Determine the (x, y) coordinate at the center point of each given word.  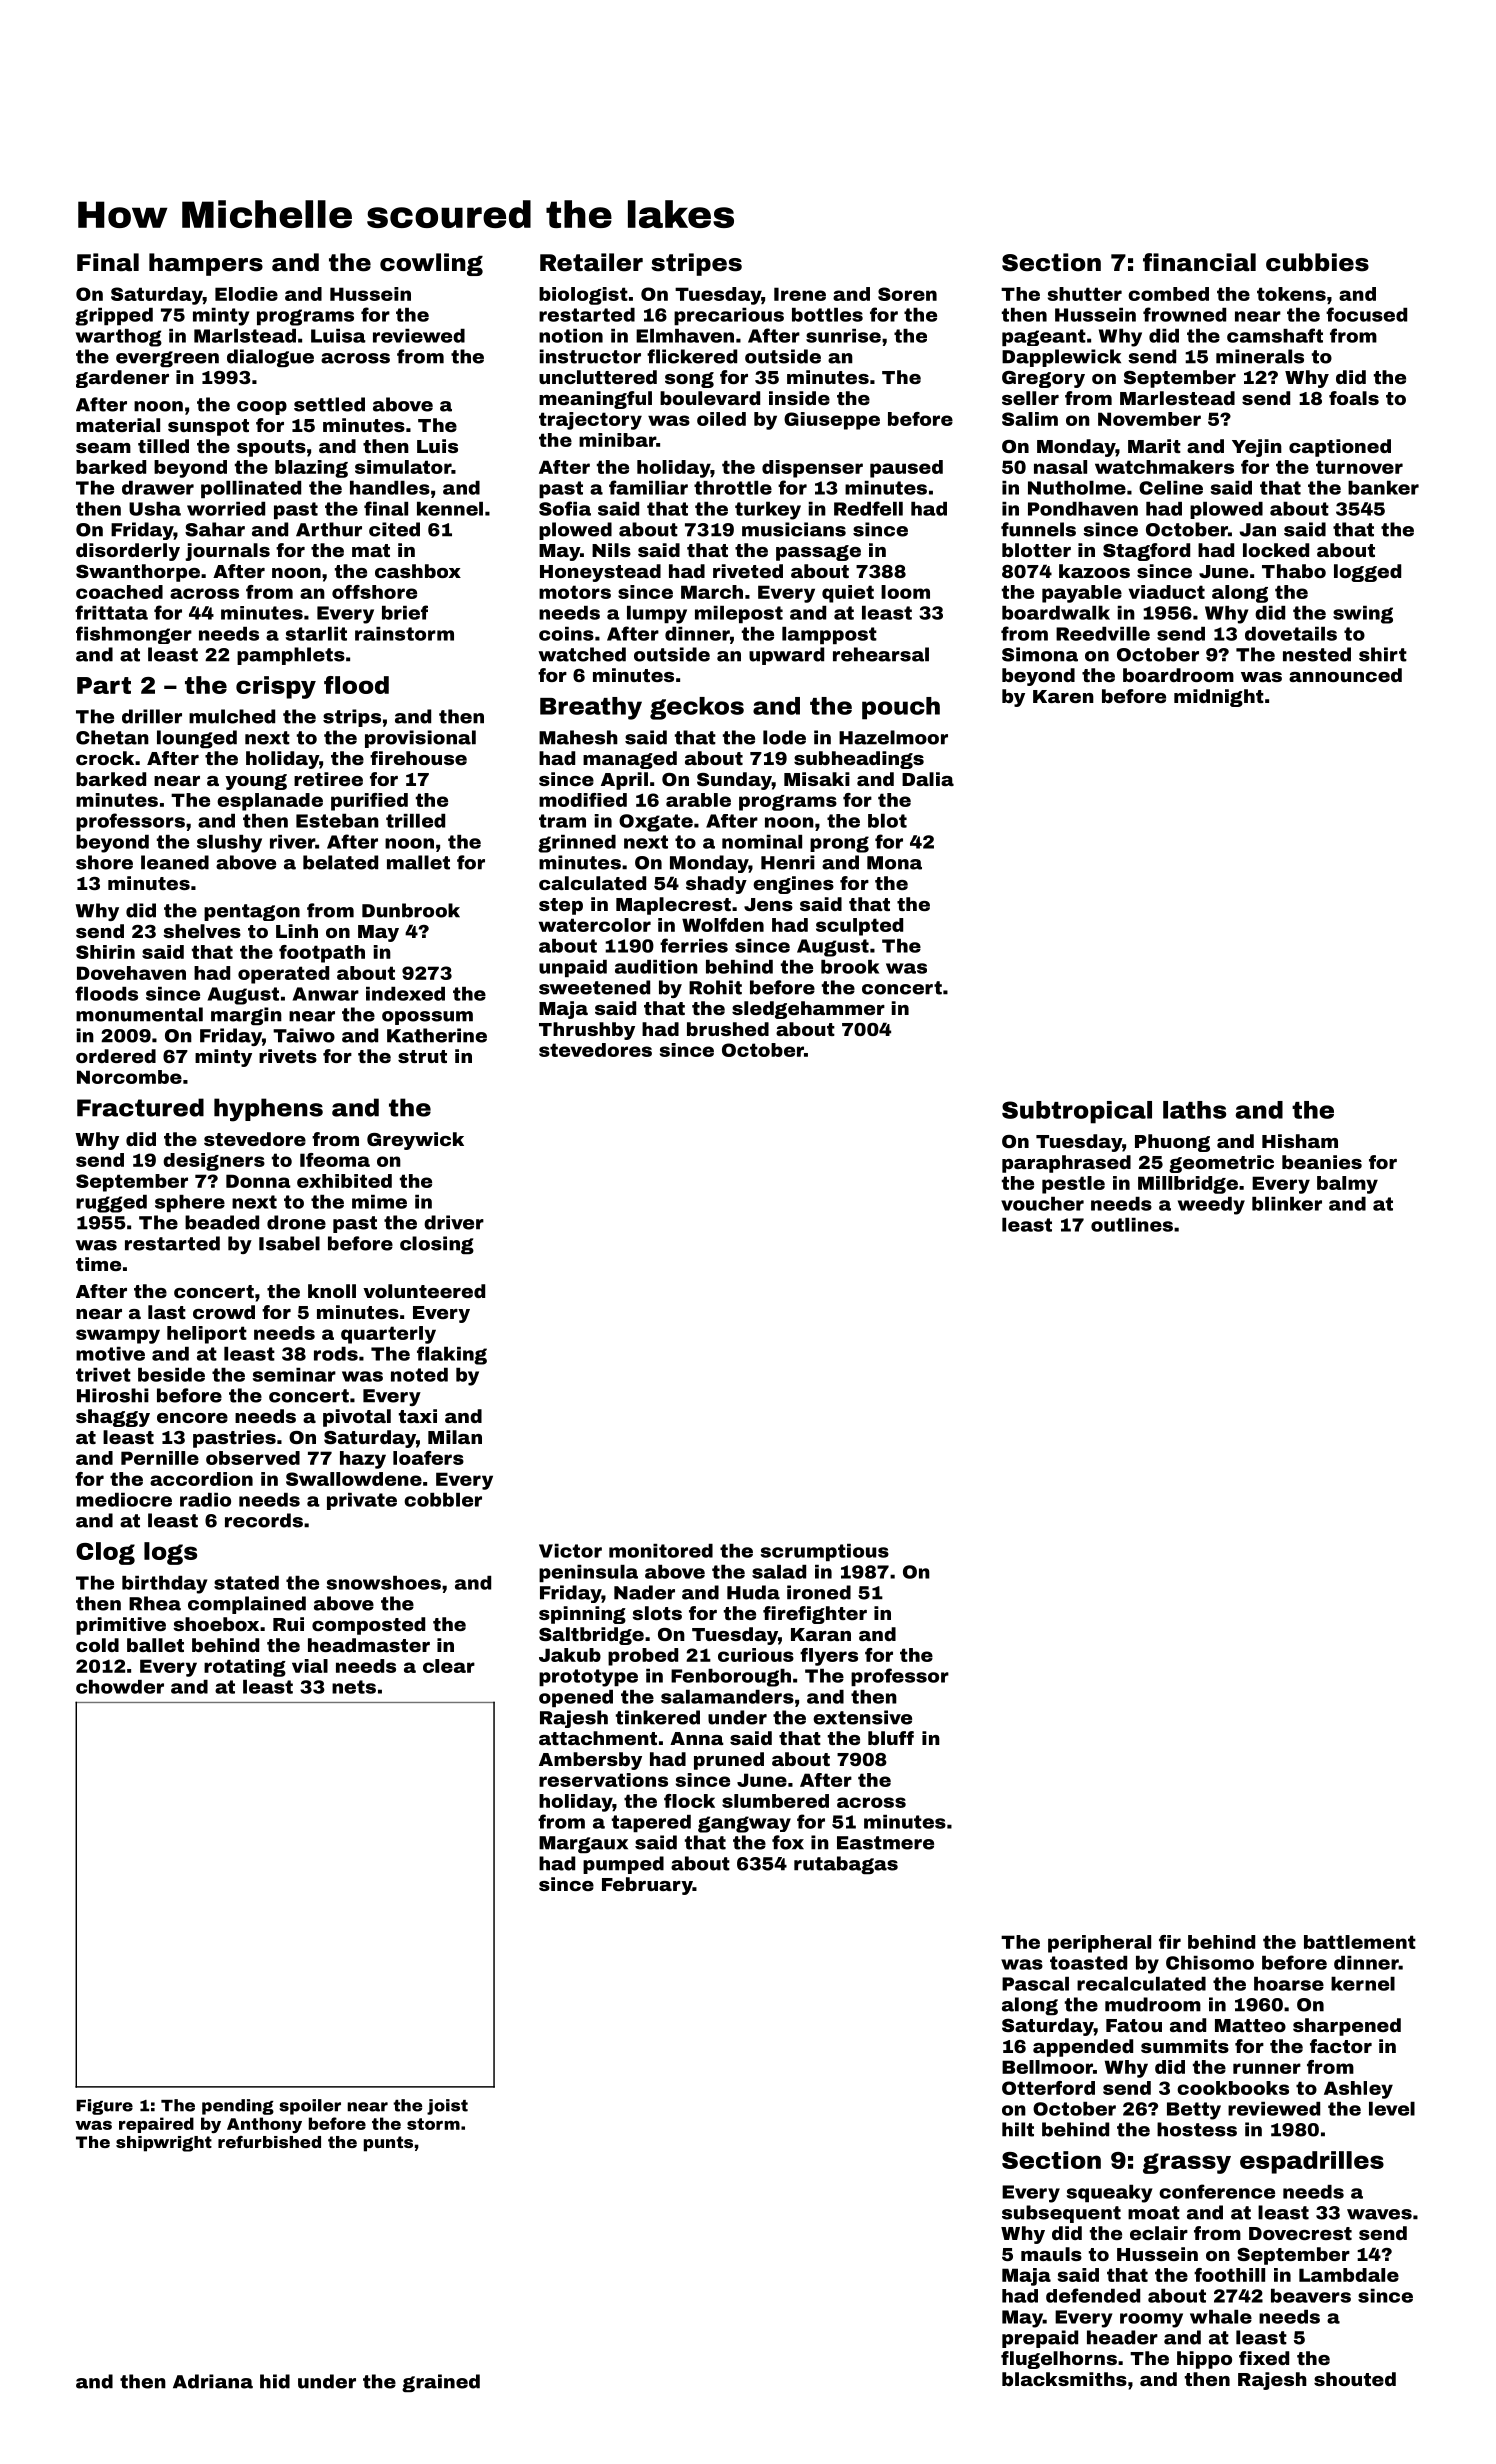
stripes (696, 264)
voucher (1042, 1204)
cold (97, 1645)
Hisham (1300, 1141)
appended (1083, 2048)
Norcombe (129, 1077)
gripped (114, 317)
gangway (744, 1824)
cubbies (1317, 262)
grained (441, 2383)
